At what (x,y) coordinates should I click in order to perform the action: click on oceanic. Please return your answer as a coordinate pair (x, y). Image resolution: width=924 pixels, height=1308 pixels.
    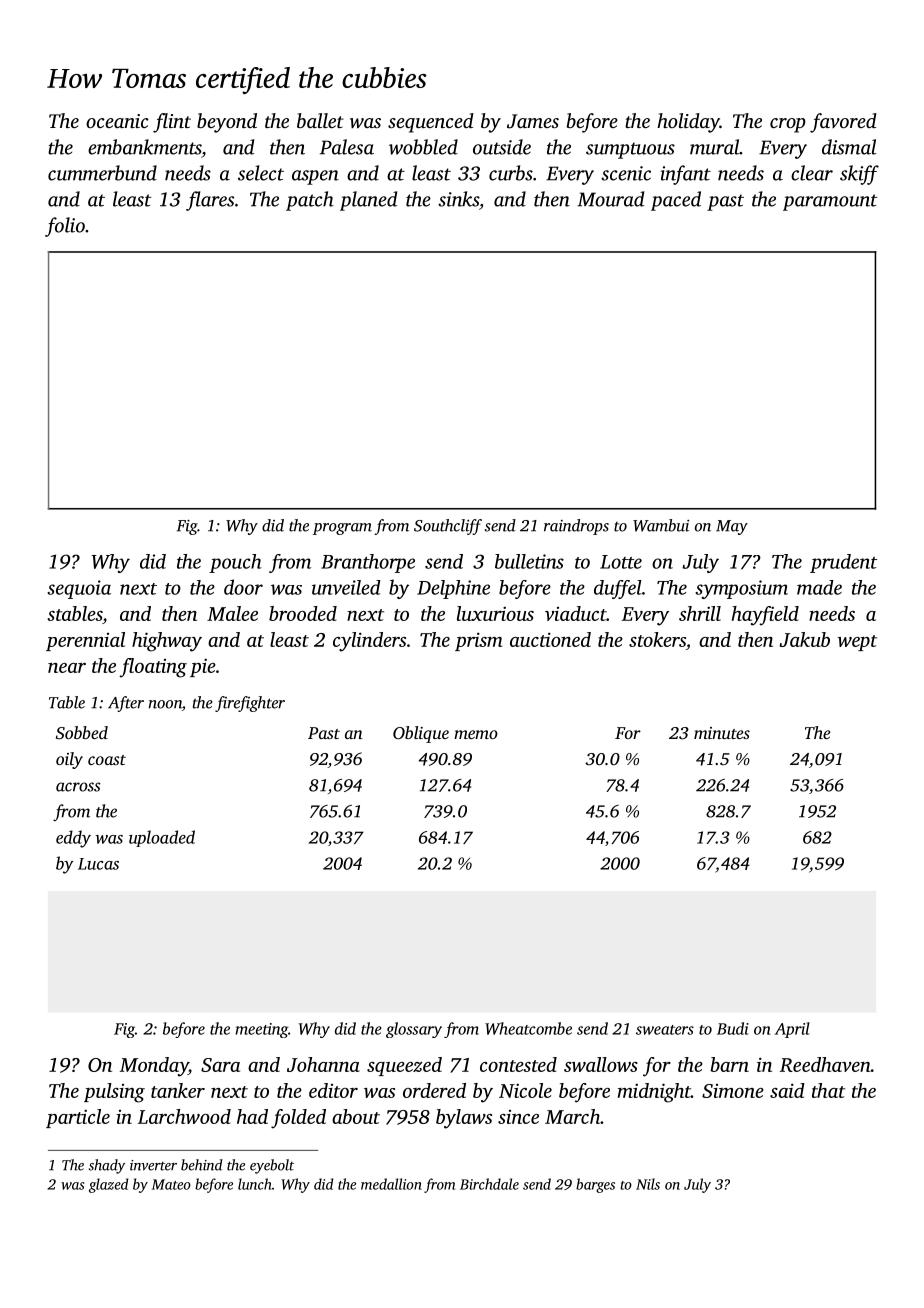
    Looking at the image, I should click on (117, 121).
